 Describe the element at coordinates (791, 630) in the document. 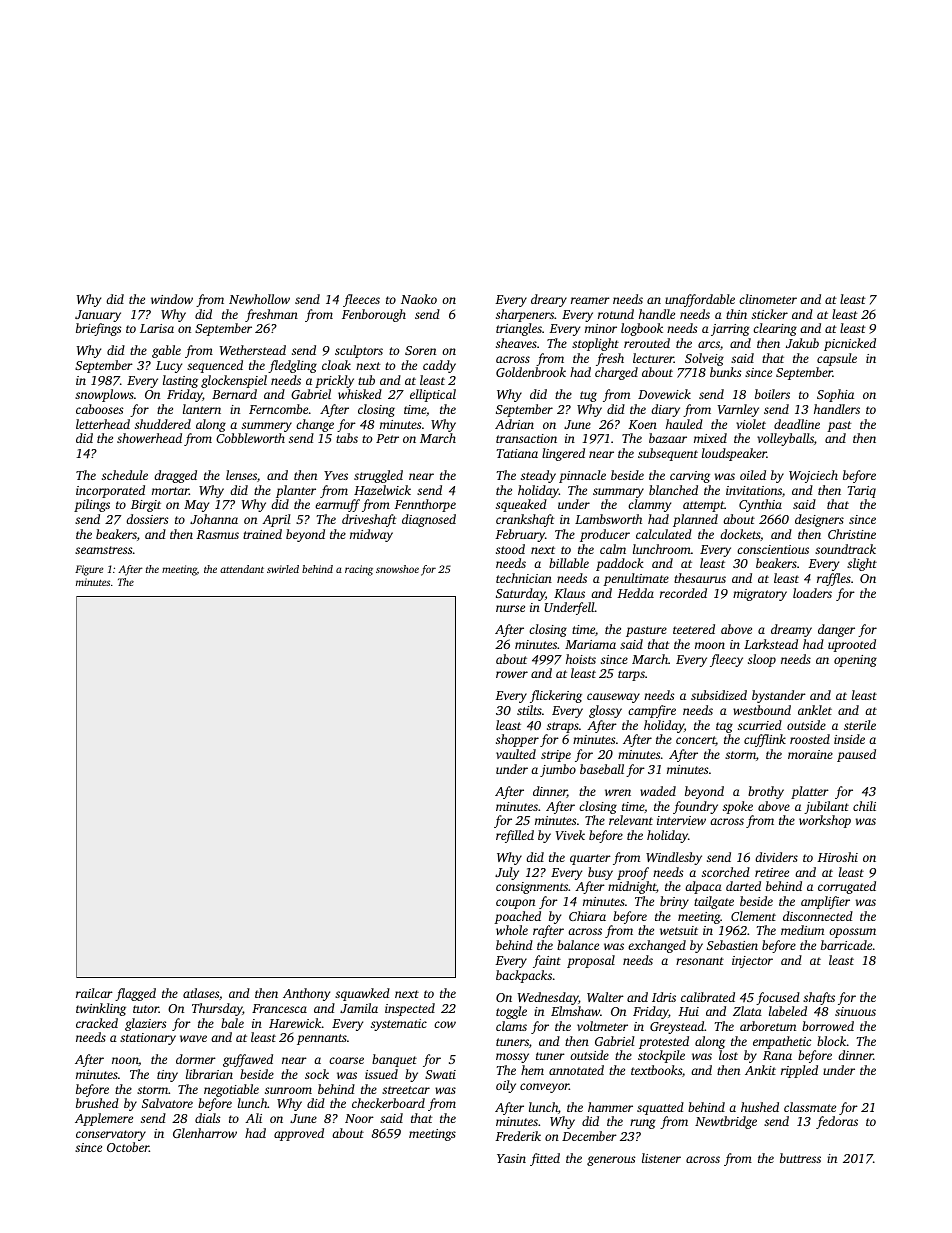

I see `dreamy` at that location.
